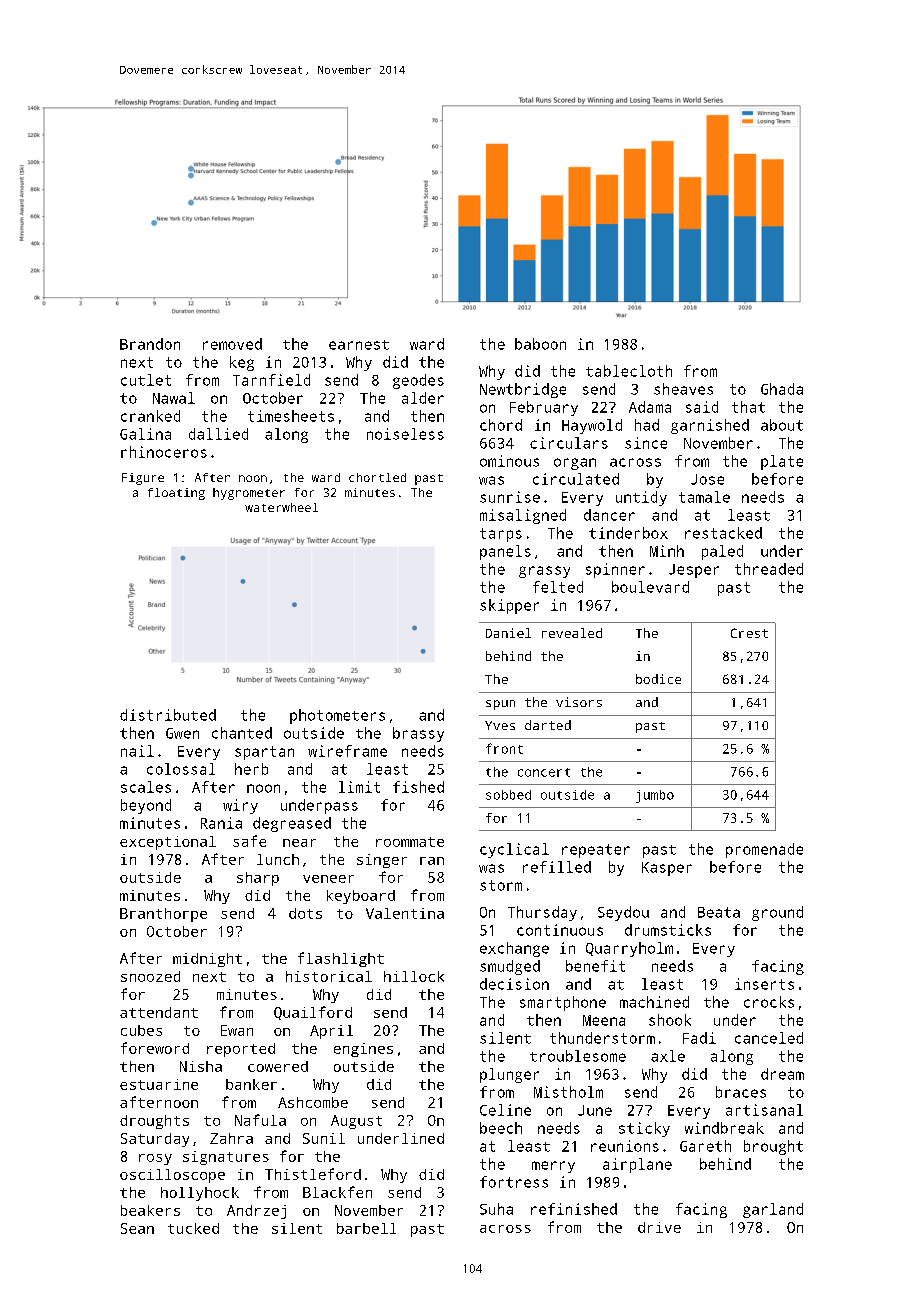 This screenshot has height=1308, width=924. Describe the element at coordinates (629, 371) in the screenshot. I see `tablecloth` at that location.
